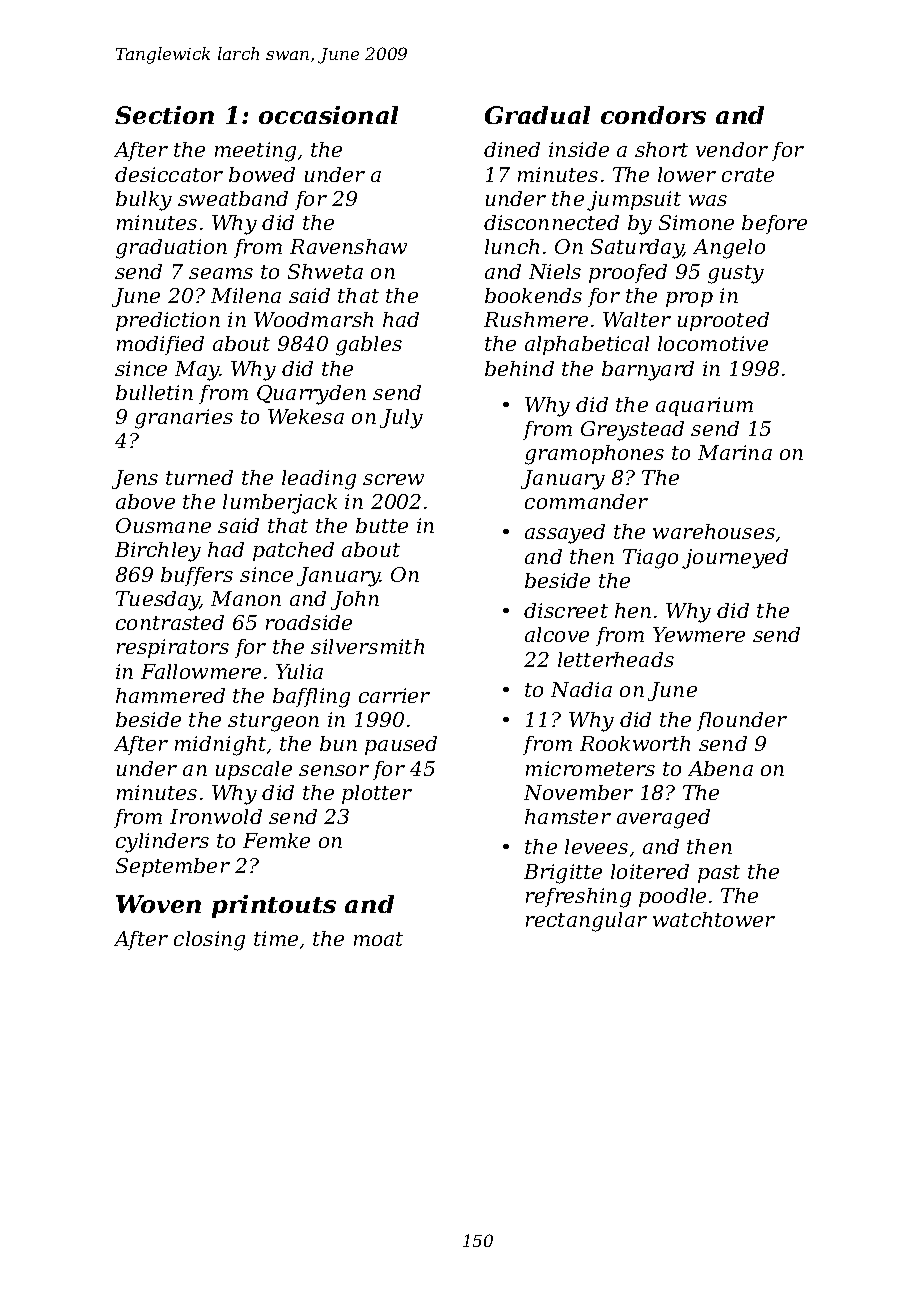 The width and height of the screenshot is (924, 1311). I want to click on May, so click(197, 371).
